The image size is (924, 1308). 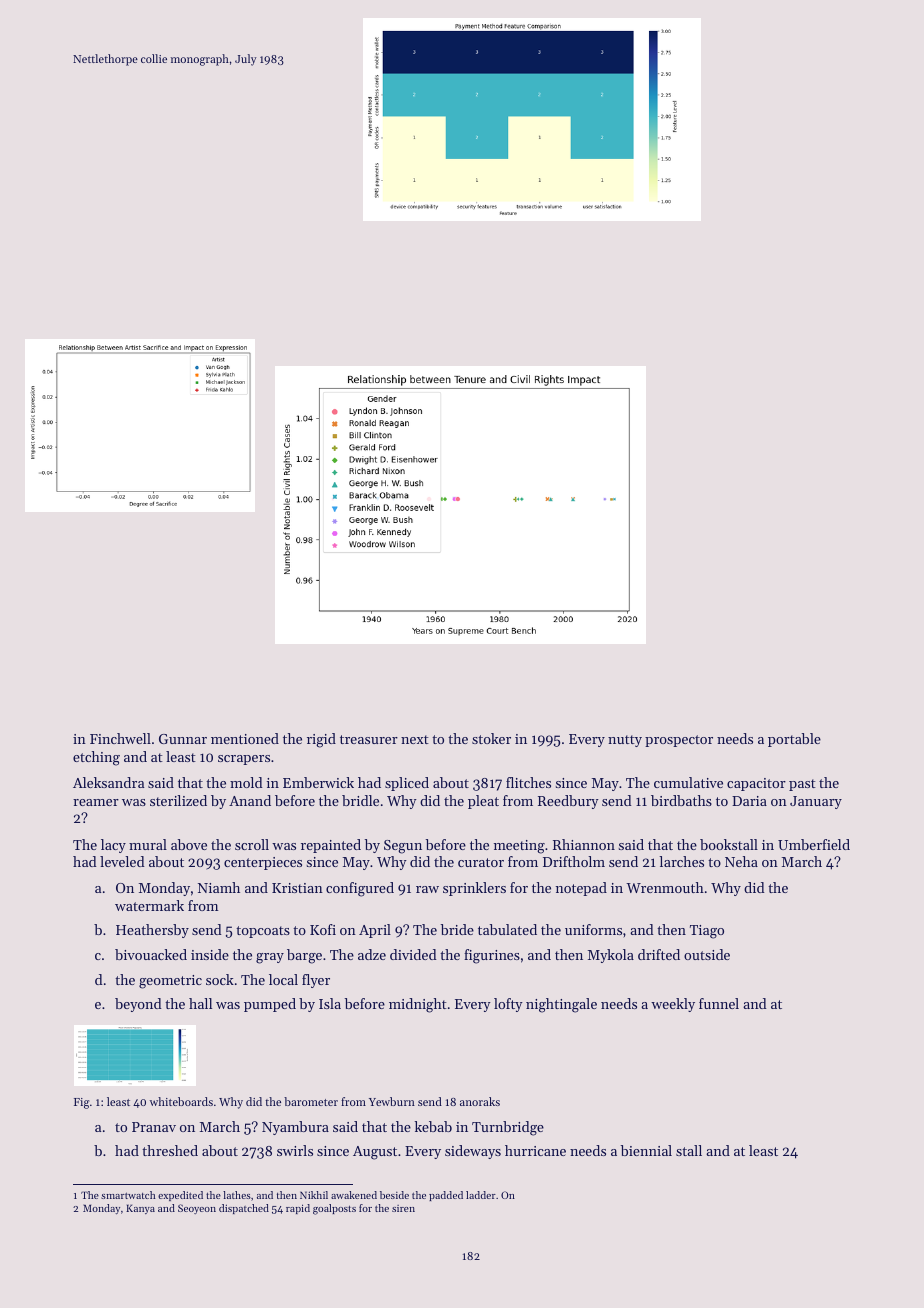 What do you see at coordinates (481, 1195) in the screenshot?
I see `ladder` at bounding box center [481, 1195].
